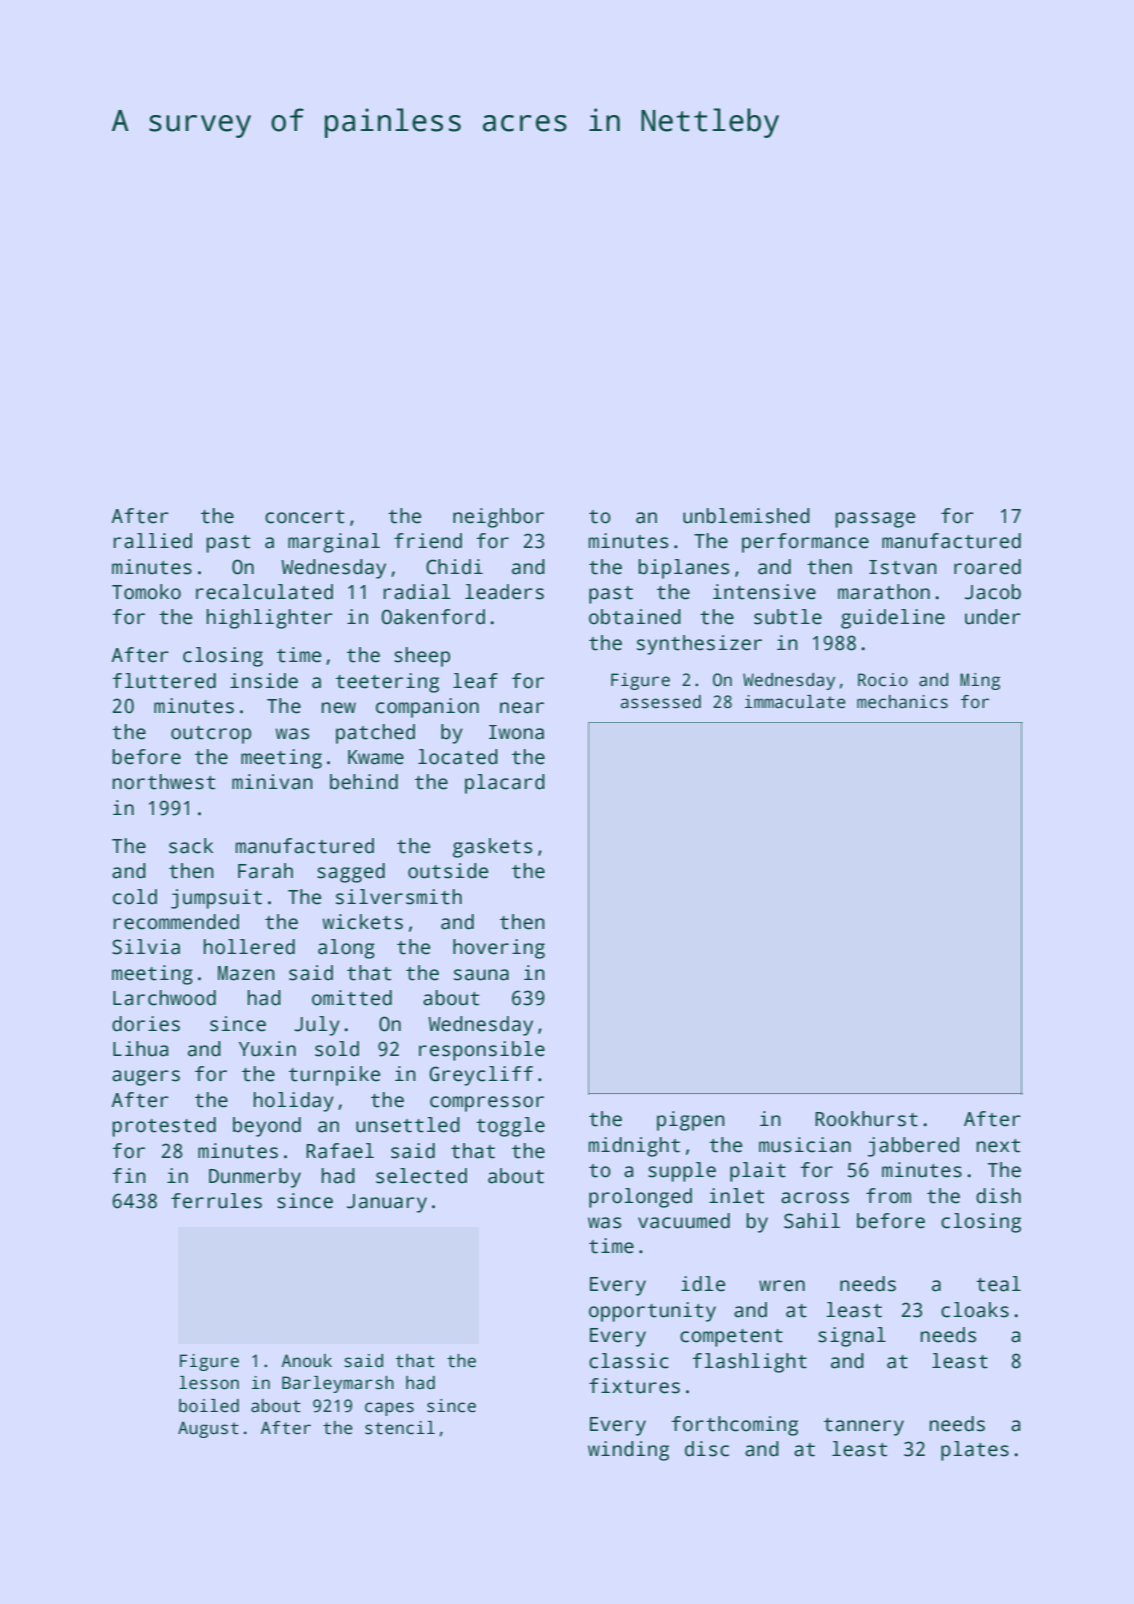  Describe the element at coordinates (746, 516) in the image. I see `unblemished` at that location.
